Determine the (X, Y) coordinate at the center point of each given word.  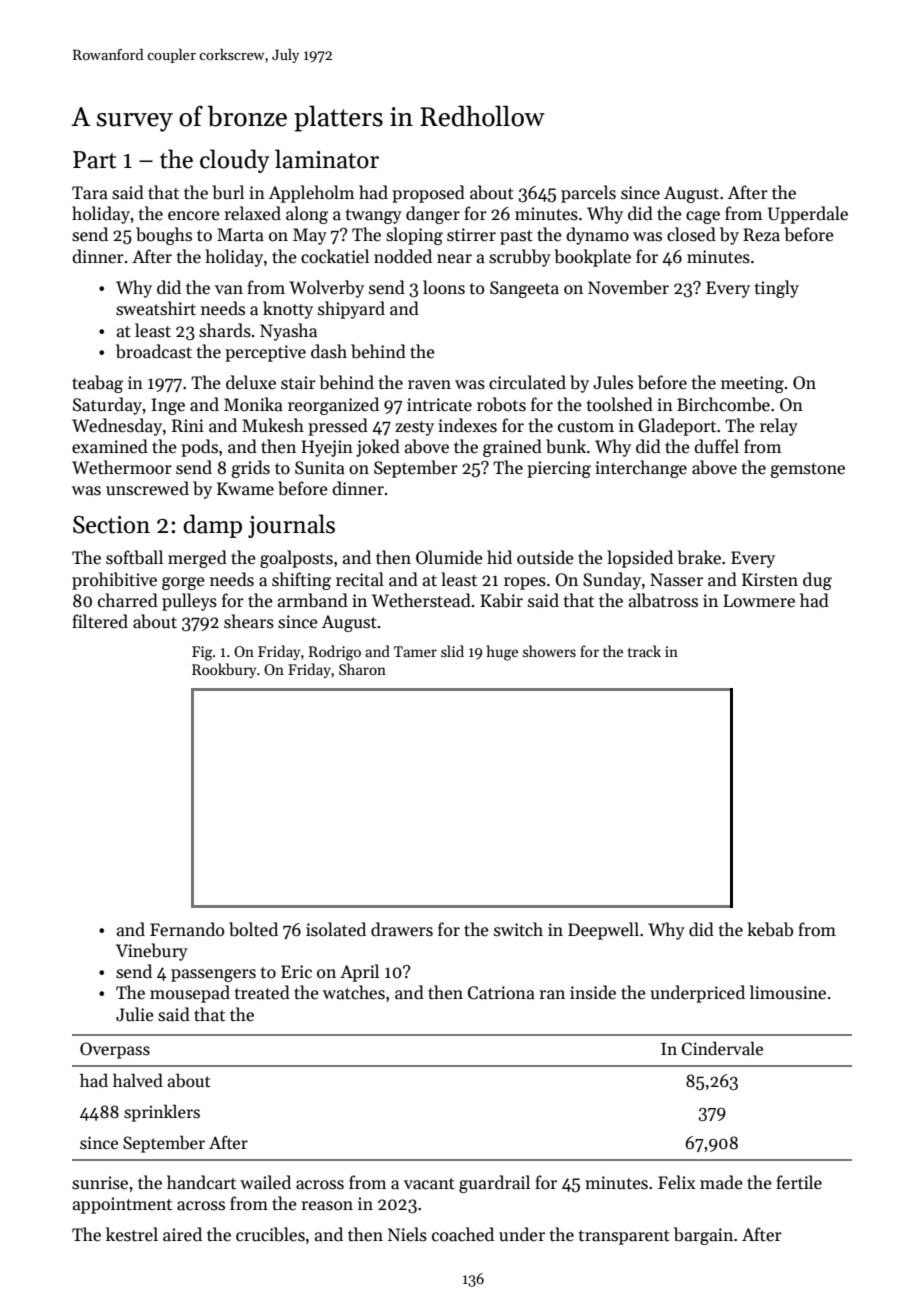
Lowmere (759, 601)
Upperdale (808, 215)
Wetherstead (421, 600)
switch (518, 929)
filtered (100, 621)
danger (433, 215)
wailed (265, 1182)
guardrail (494, 1184)
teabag (97, 384)
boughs (164, 236)
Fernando (187, 929)
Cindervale (722, 1048)
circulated (527, 382)
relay (779, 427)
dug (817, 581)
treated (262, 992)
